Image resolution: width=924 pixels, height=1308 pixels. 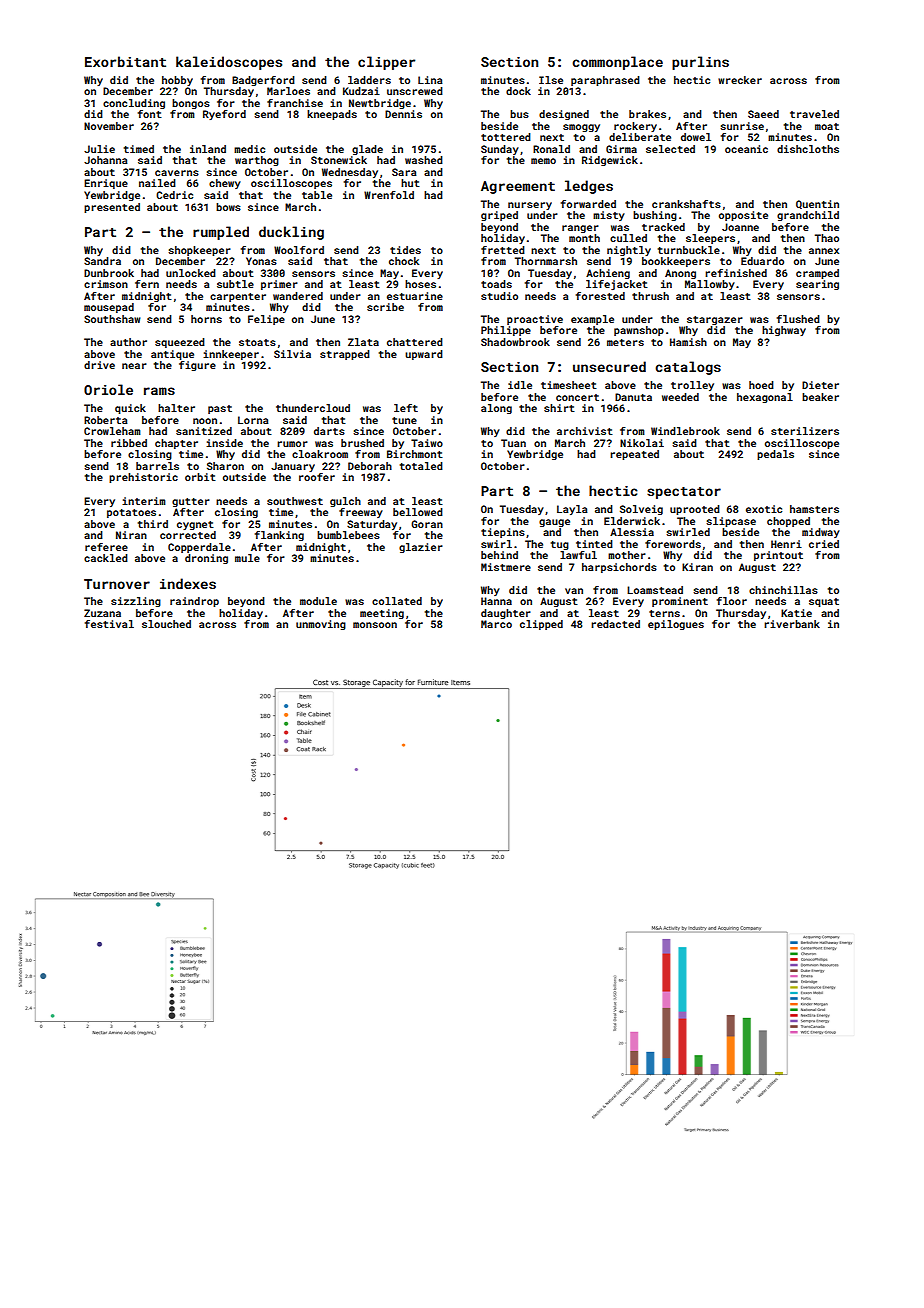 I want to click on Julie, so click(x=99, y=149).
